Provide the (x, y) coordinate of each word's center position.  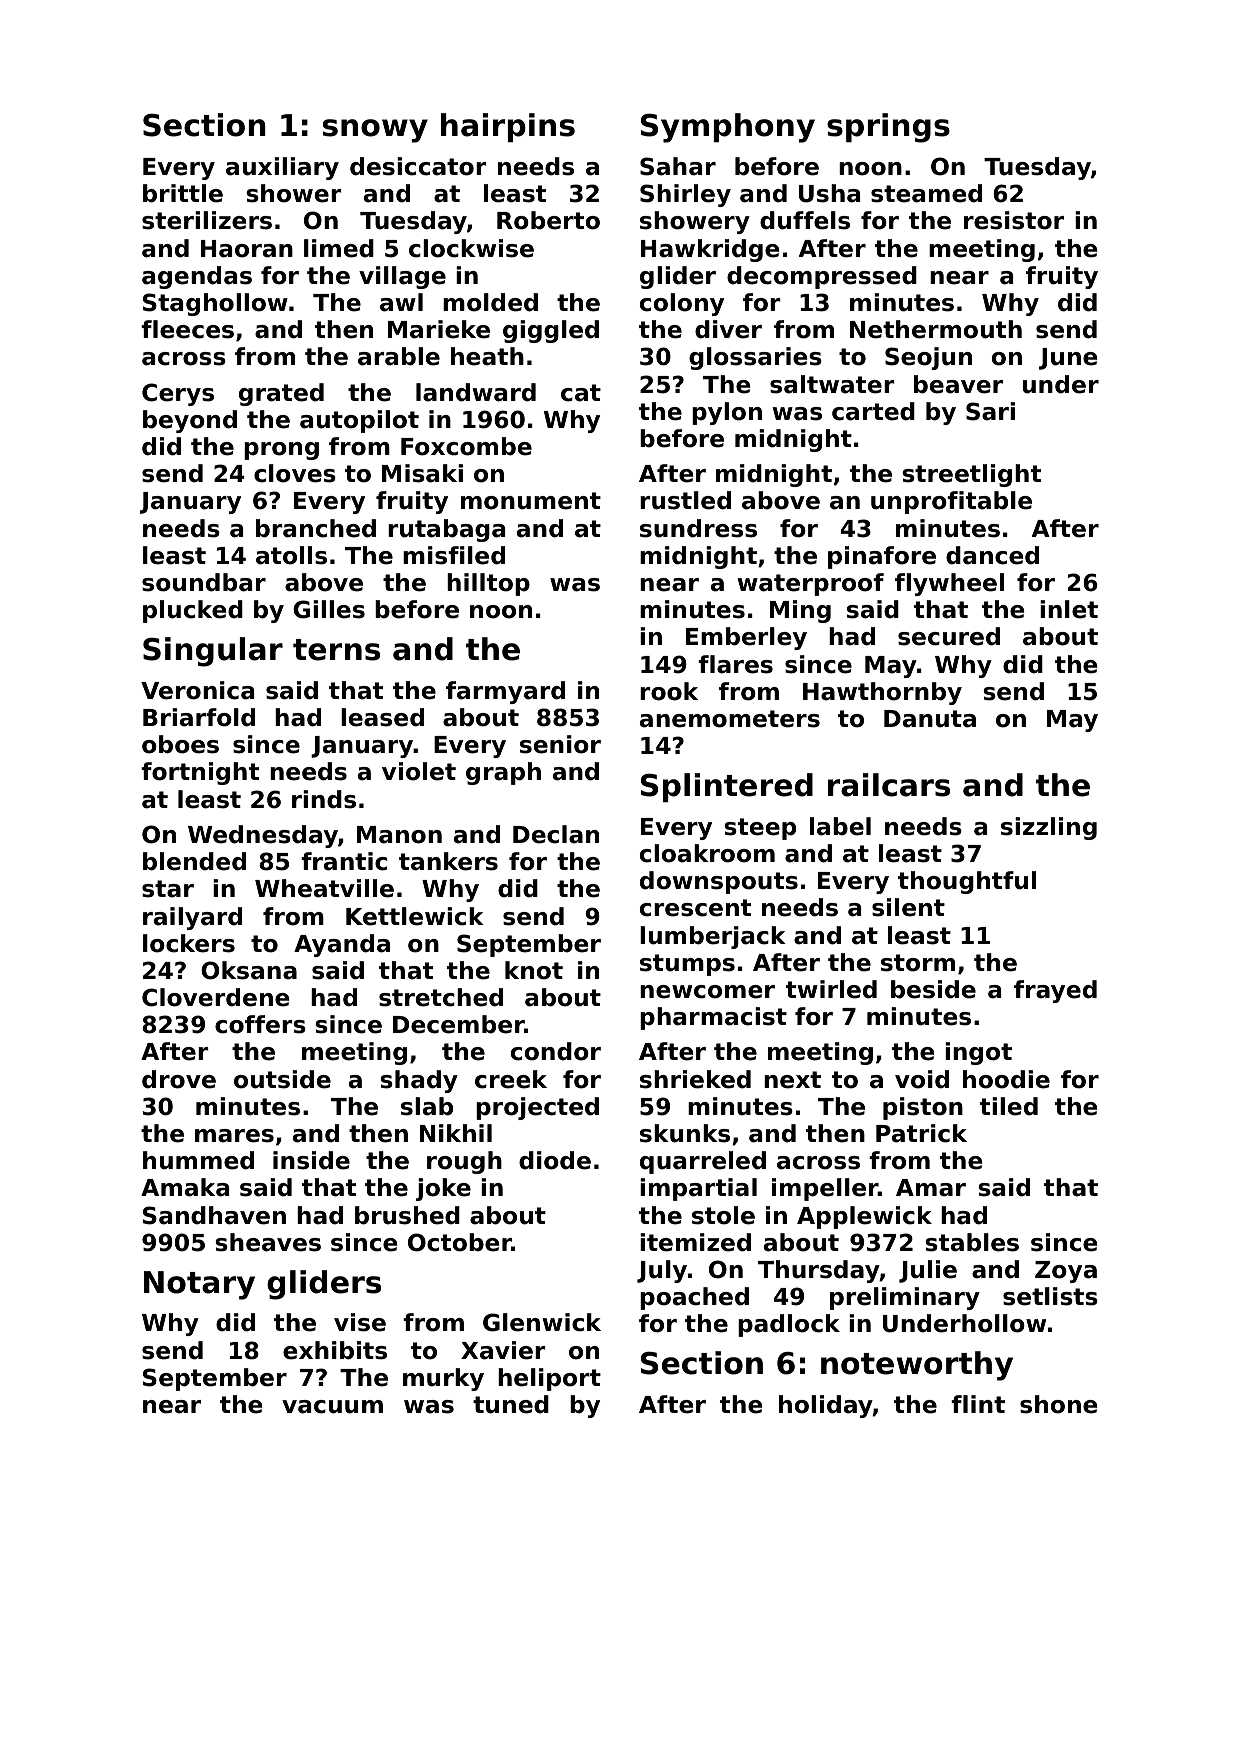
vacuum (332, 1407)
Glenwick (542, 1322)
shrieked (695, 1079)
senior (560, 744)
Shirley (685, 195)
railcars (889, 785)
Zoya (1066, 1272)
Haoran (247, 249)
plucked (193, 611)
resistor (1014, 220)
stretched (441, 997)
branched (316, 528)
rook (669, 691)
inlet (1069, 609)
